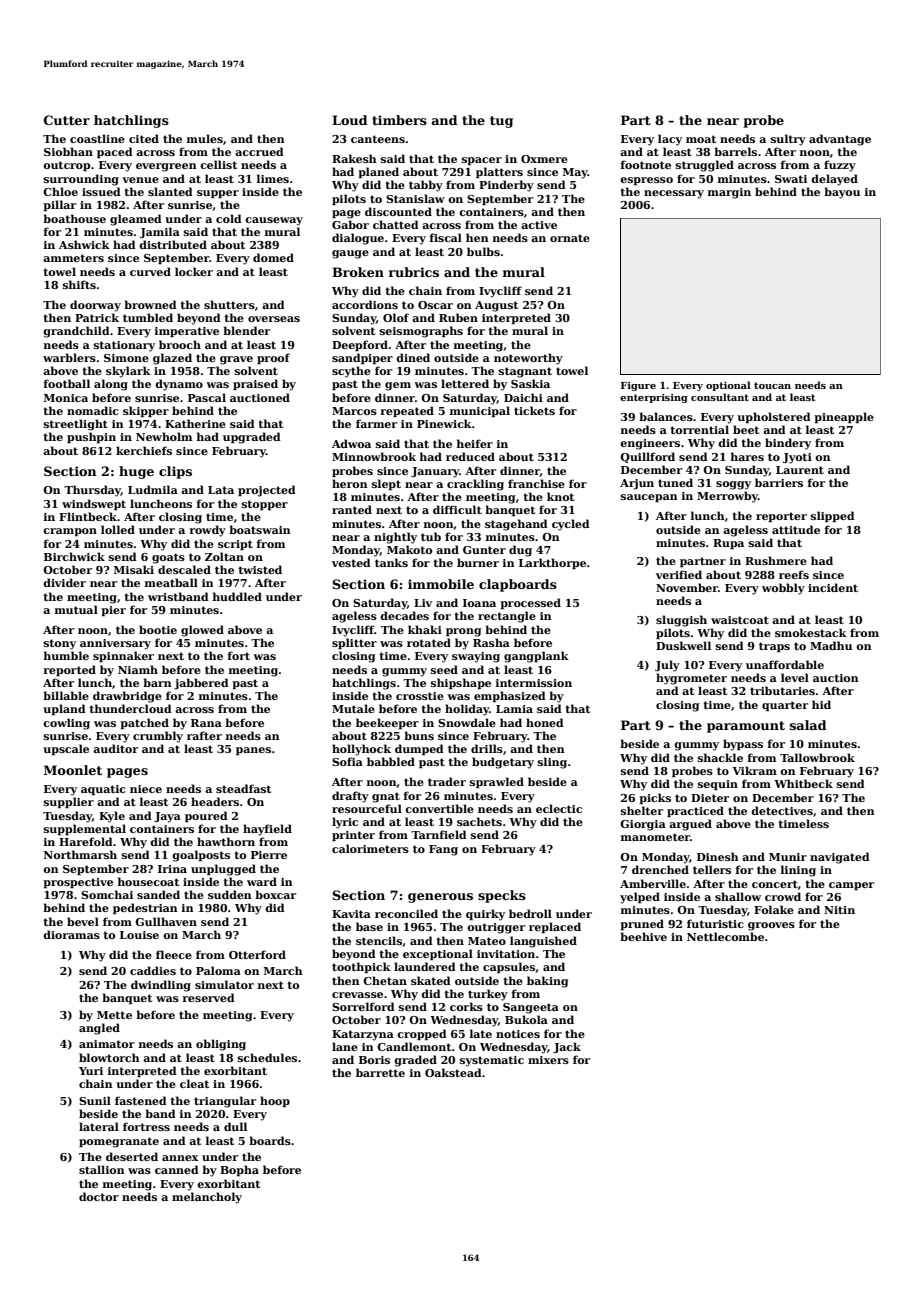  What do you see at coordinates (548, 1060) in the screenshot?
I see `mixers` at bounding box center [548, 1060].
